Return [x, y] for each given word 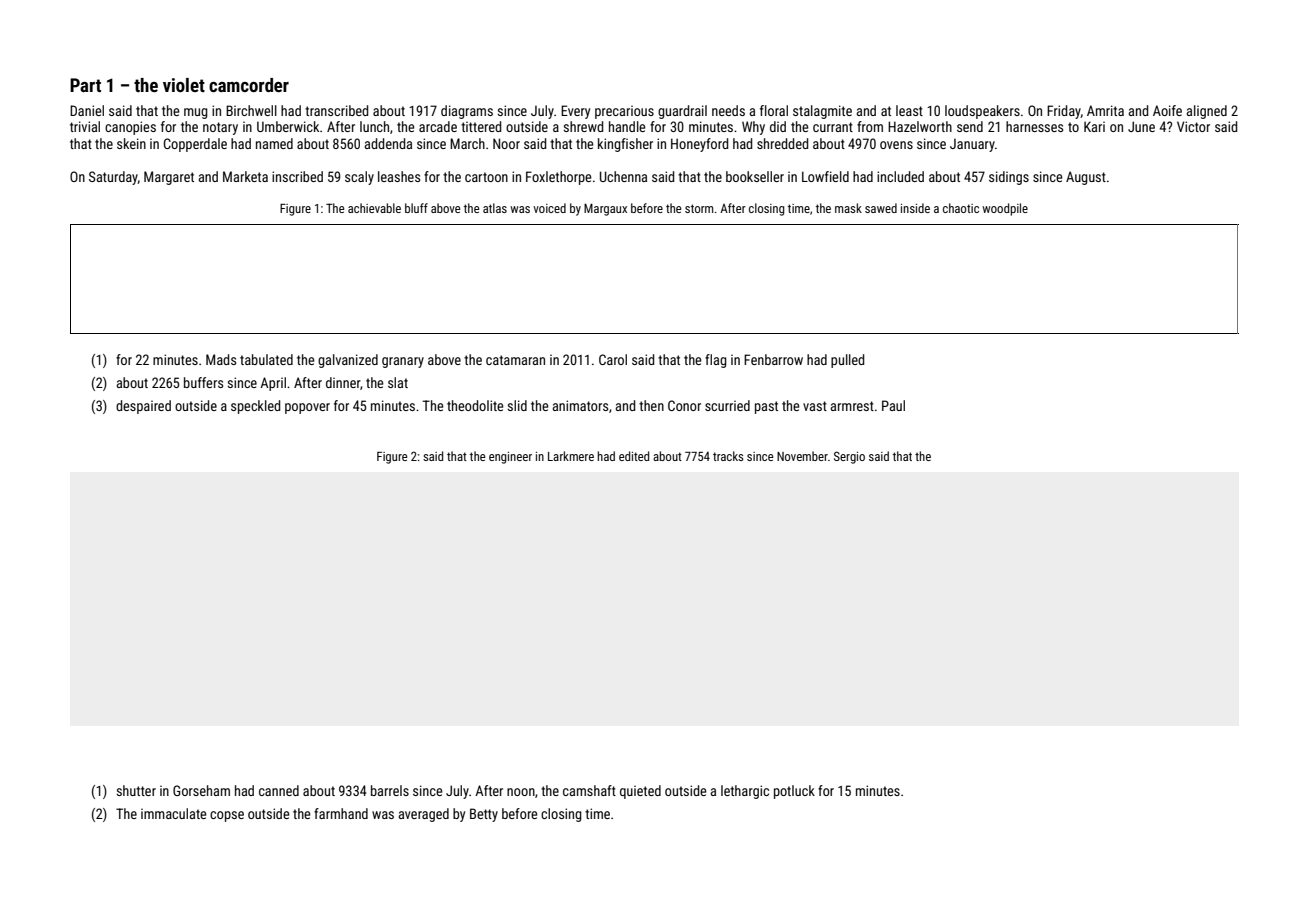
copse [227, 816]
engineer [510, 458]
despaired [143, 407]
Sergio [849, 457]
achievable [374, 208]
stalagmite [822, 112]
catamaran [515, 360]
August [1086, 178]
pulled [847, 361]
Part [85, 85]
